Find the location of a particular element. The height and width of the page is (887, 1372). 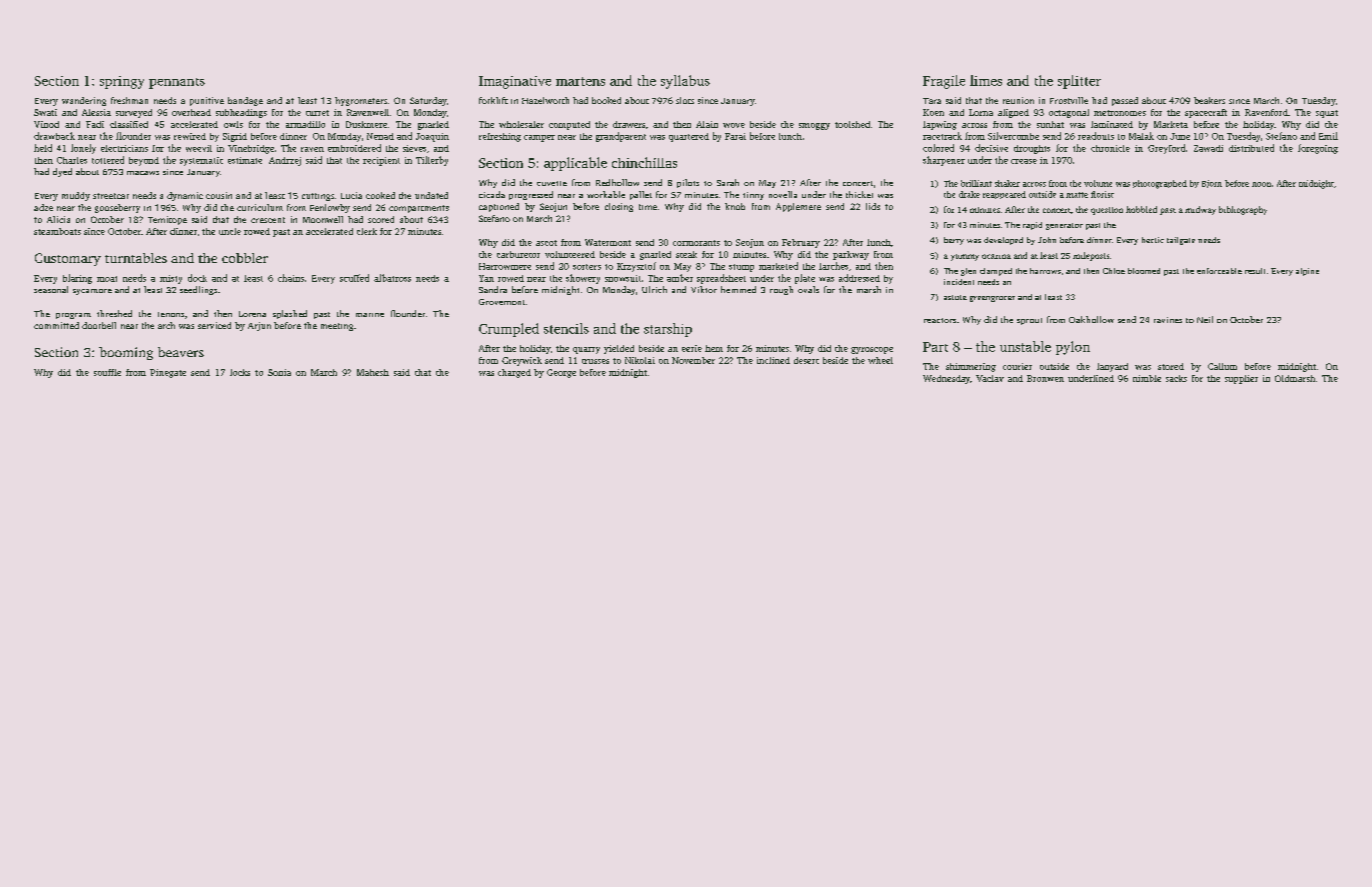

foregoing is located at coordinates (1318, 149).
